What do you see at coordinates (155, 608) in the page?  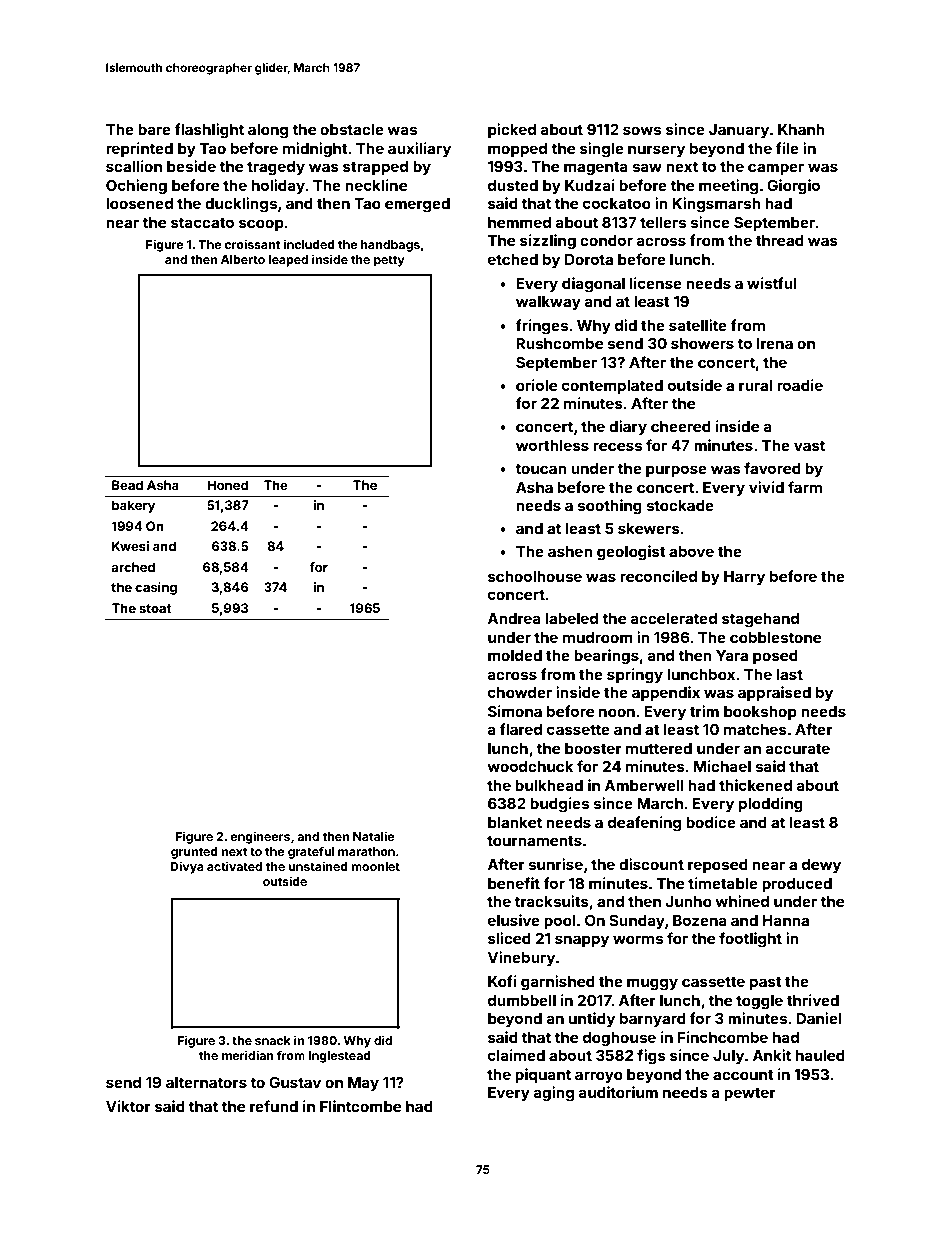 I see `stoat` at bounding box center [155, 608].
